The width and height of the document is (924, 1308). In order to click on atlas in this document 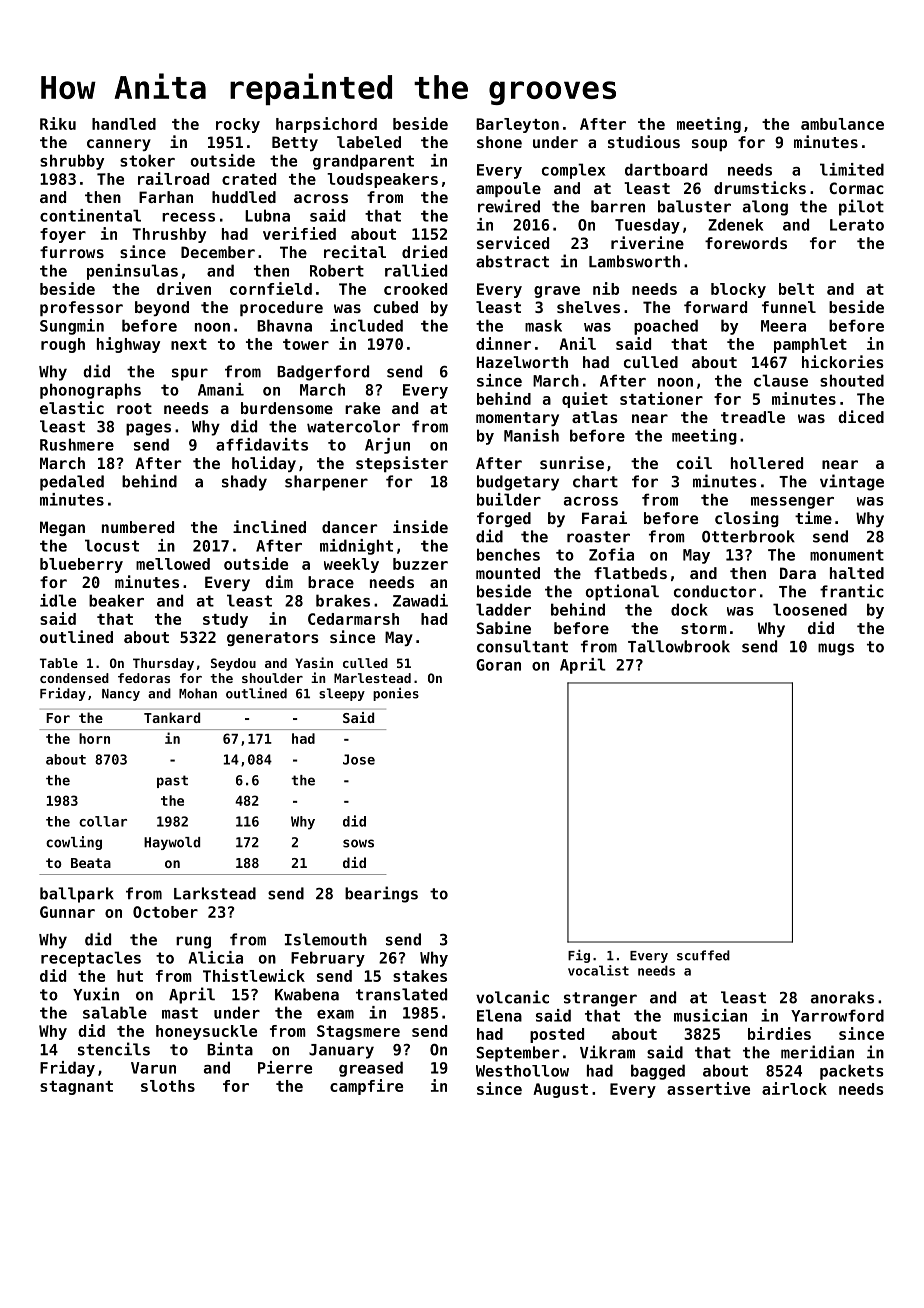, I will do `click(595, 417)`.
